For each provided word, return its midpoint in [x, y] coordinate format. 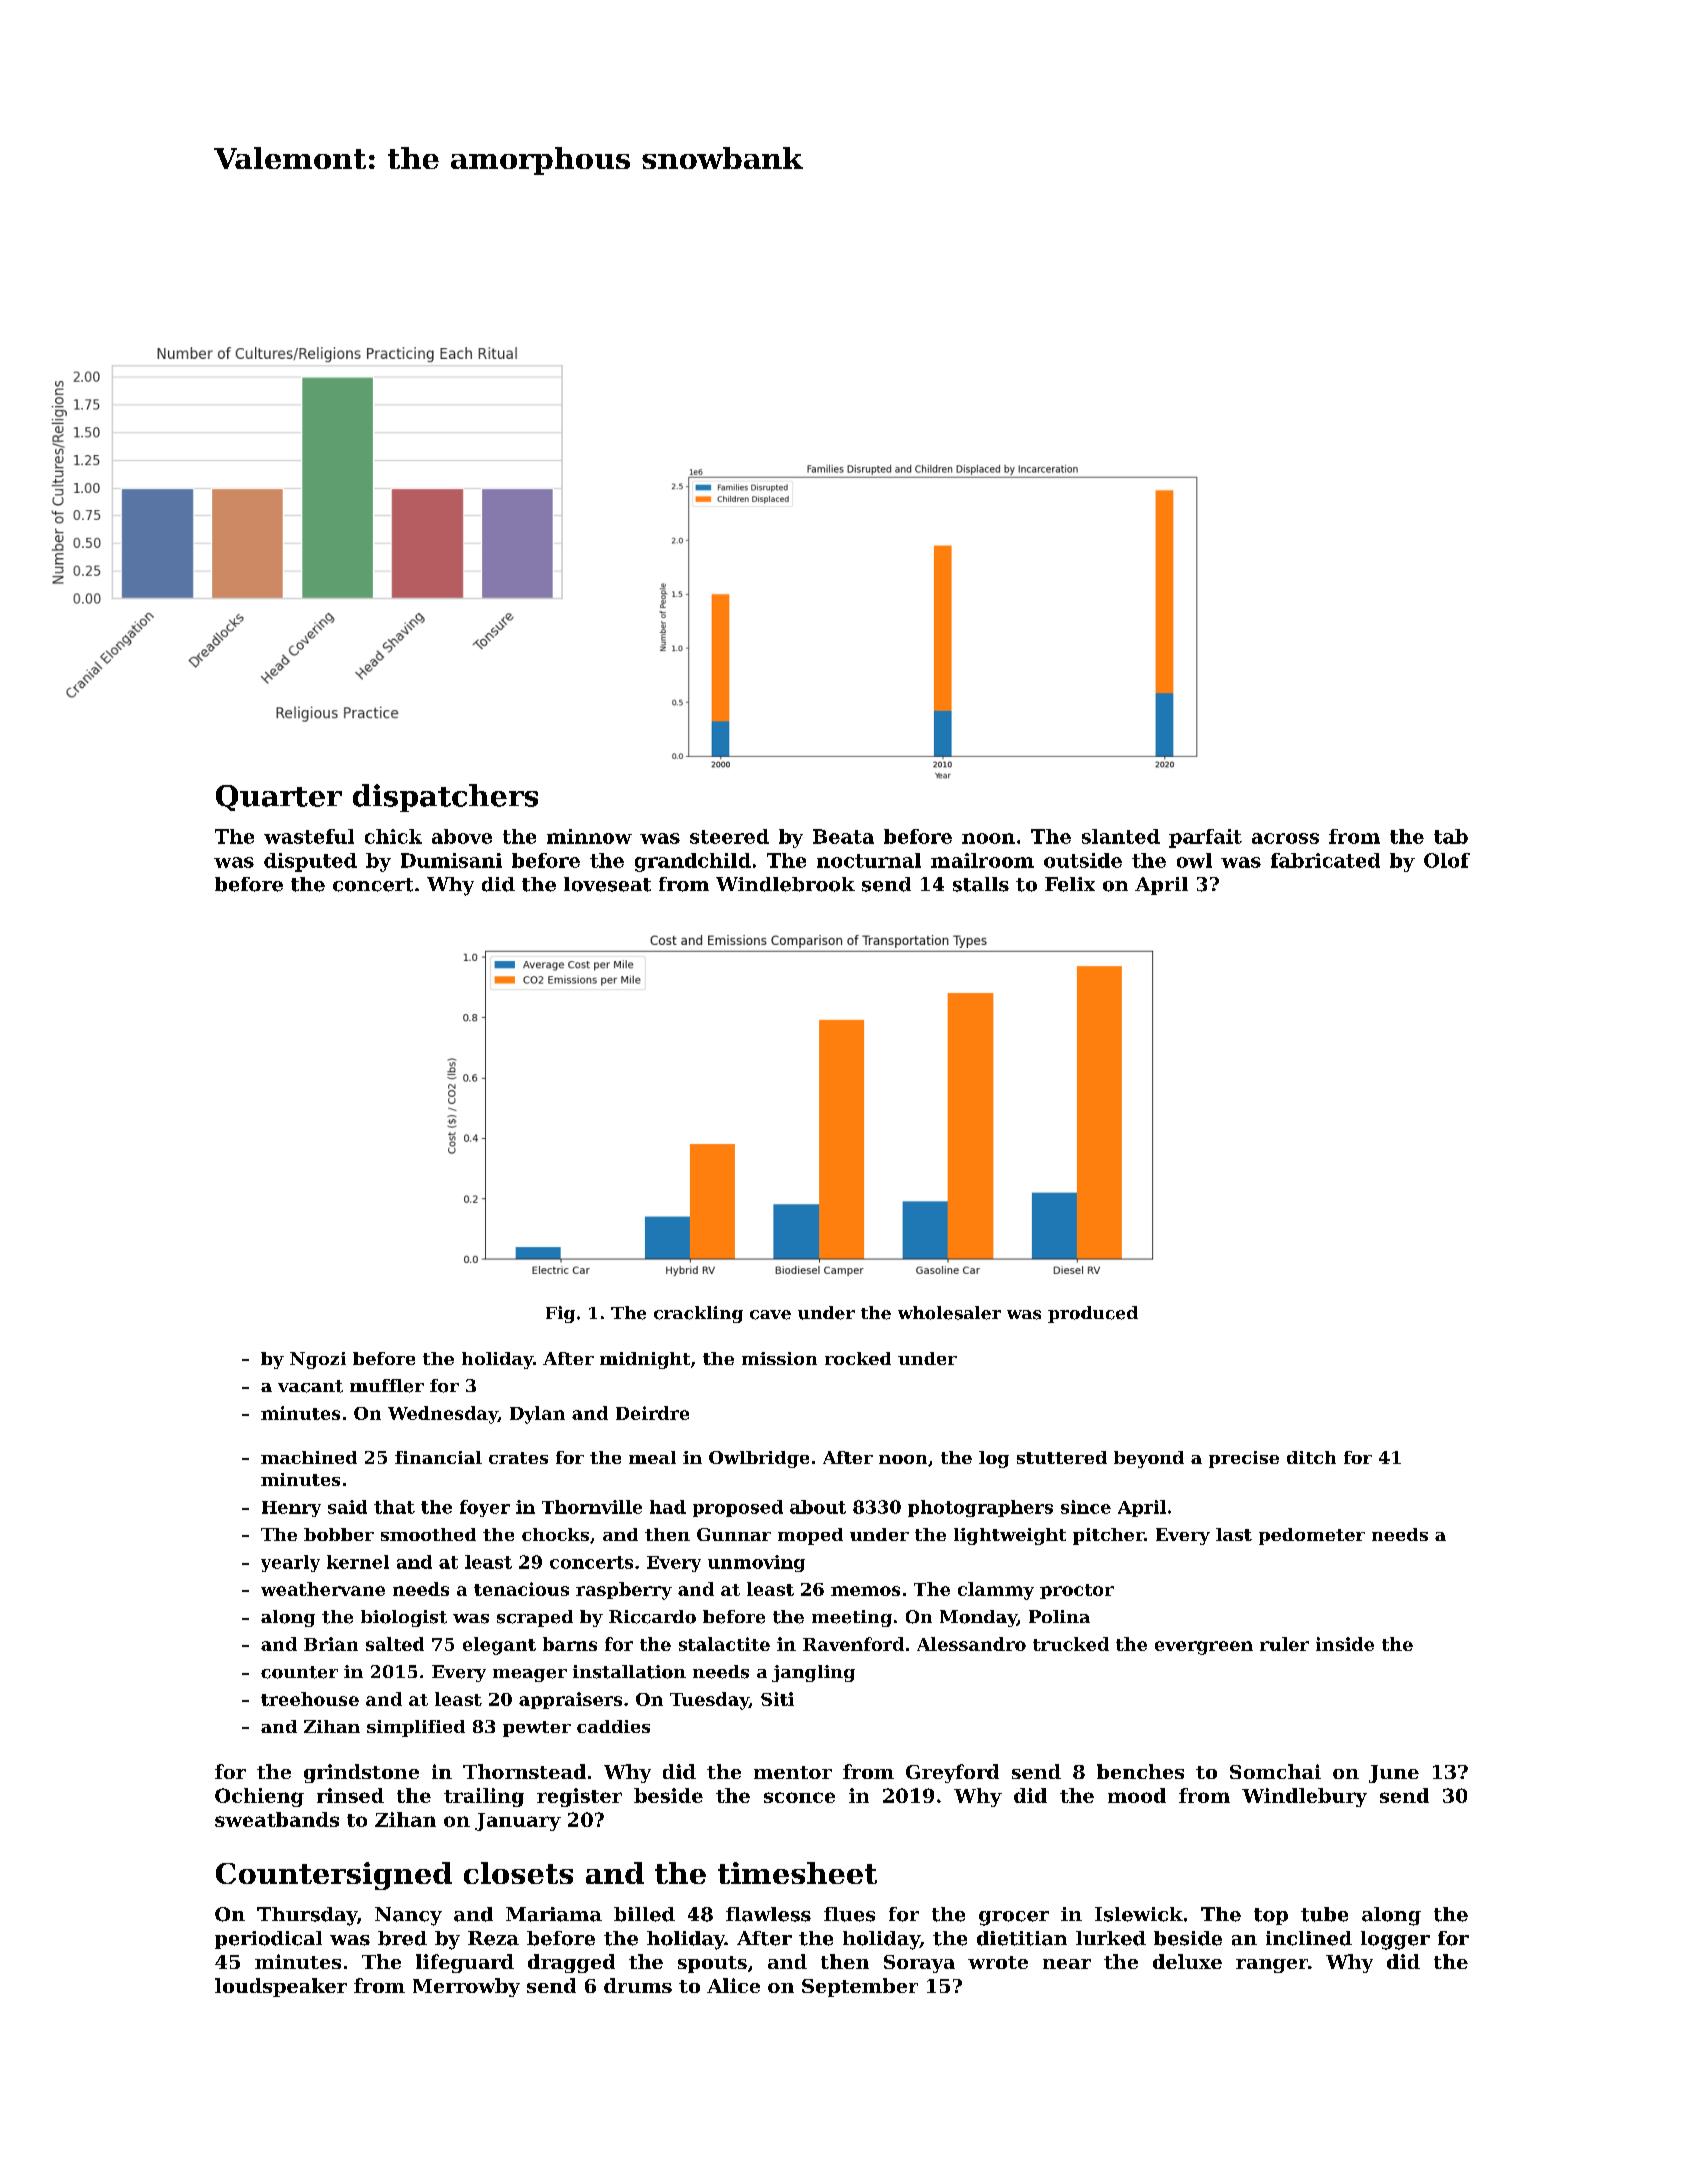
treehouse [310, 1699]
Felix [1070, 884]
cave [770, 1315]
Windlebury [1304, 1797]
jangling [813, 1673]
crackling [698, 1314]
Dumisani [451, 860]
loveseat [607, 884]
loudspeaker [281, 1987]
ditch [1311, 1457]
